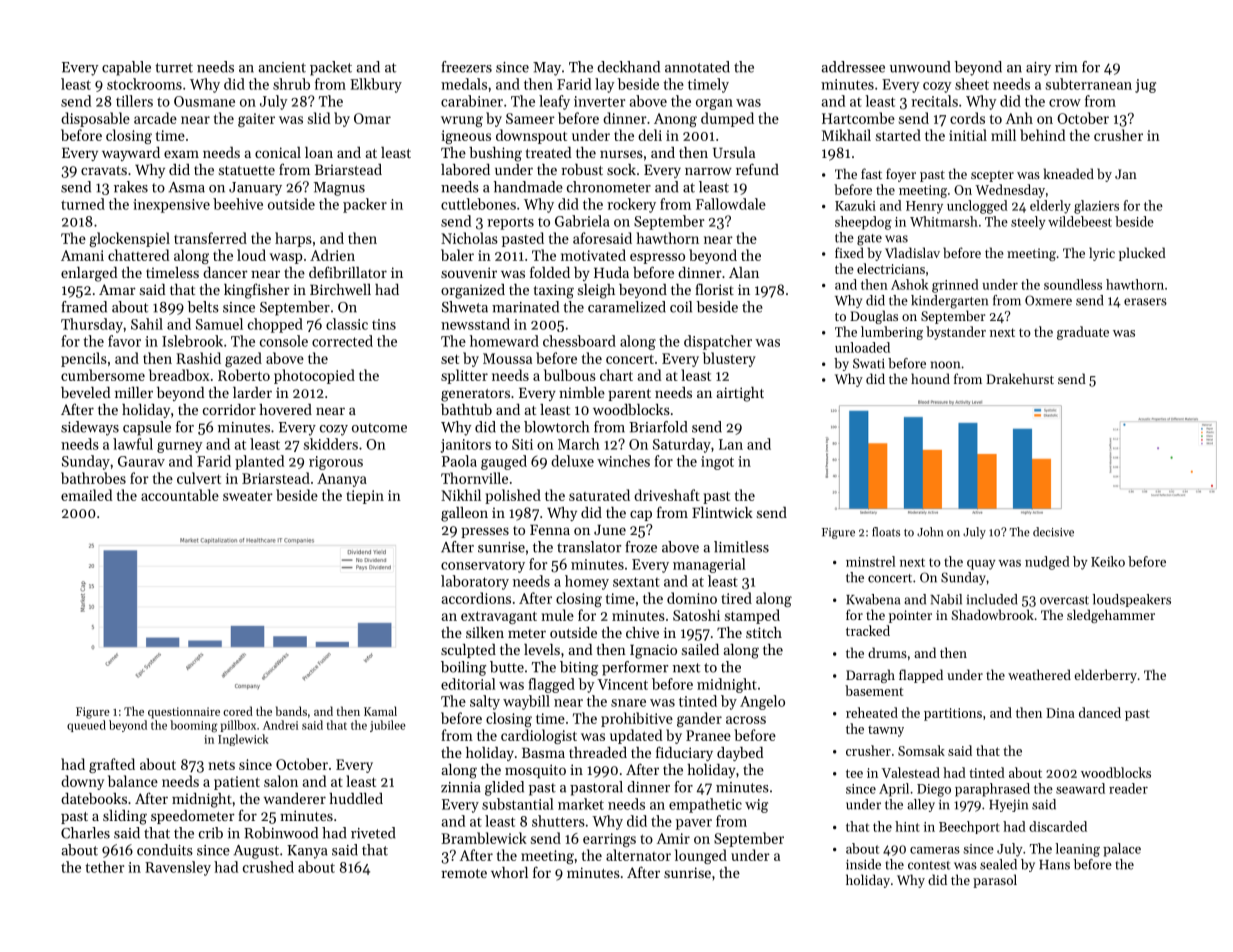 The image size is (1233, 952). What do you see at coordinates (485, 532) in the image?
I see `presses` at bounding box center [485, 532].
